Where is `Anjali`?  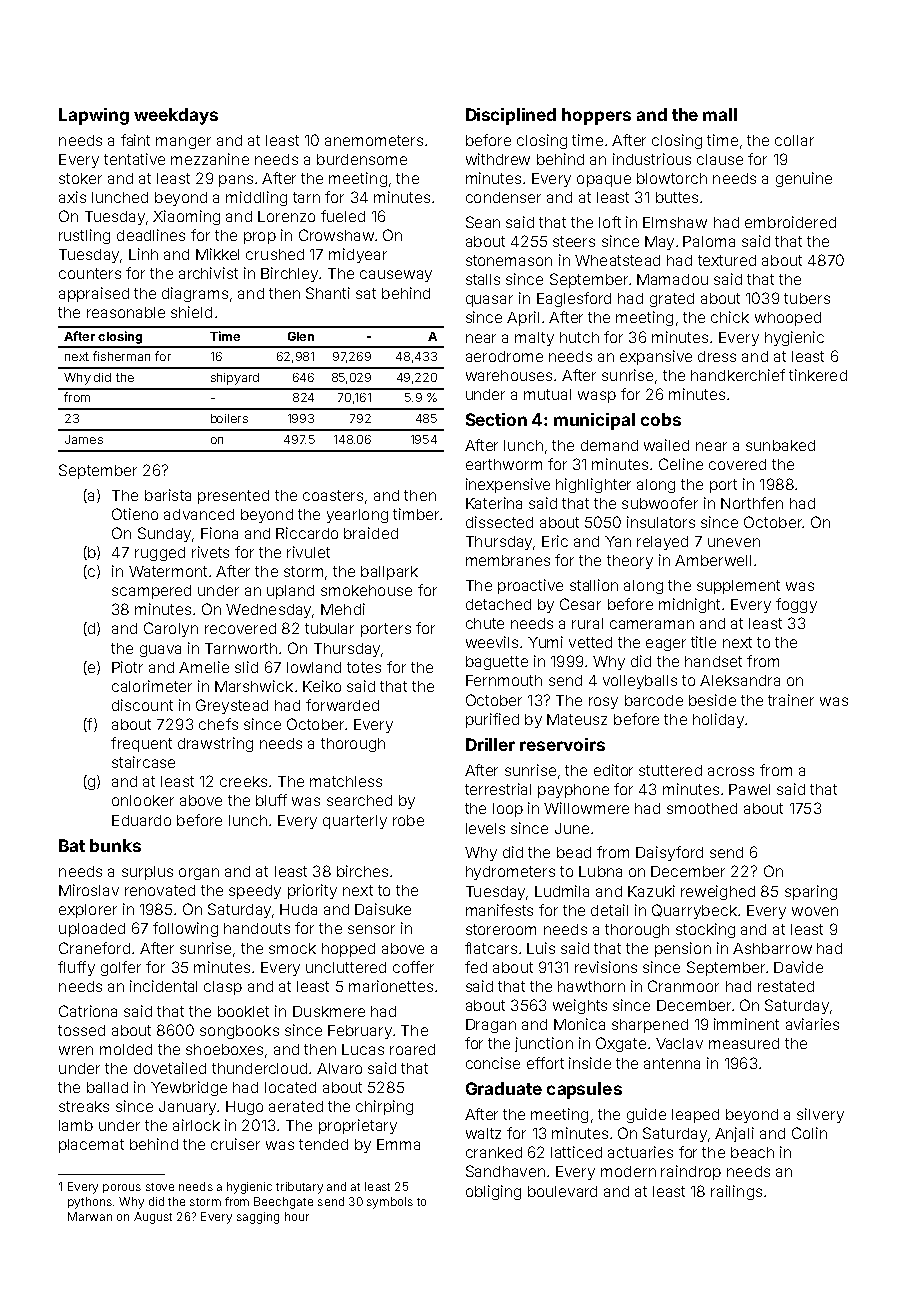
Anjali is located at coordinates (734, 1134).
